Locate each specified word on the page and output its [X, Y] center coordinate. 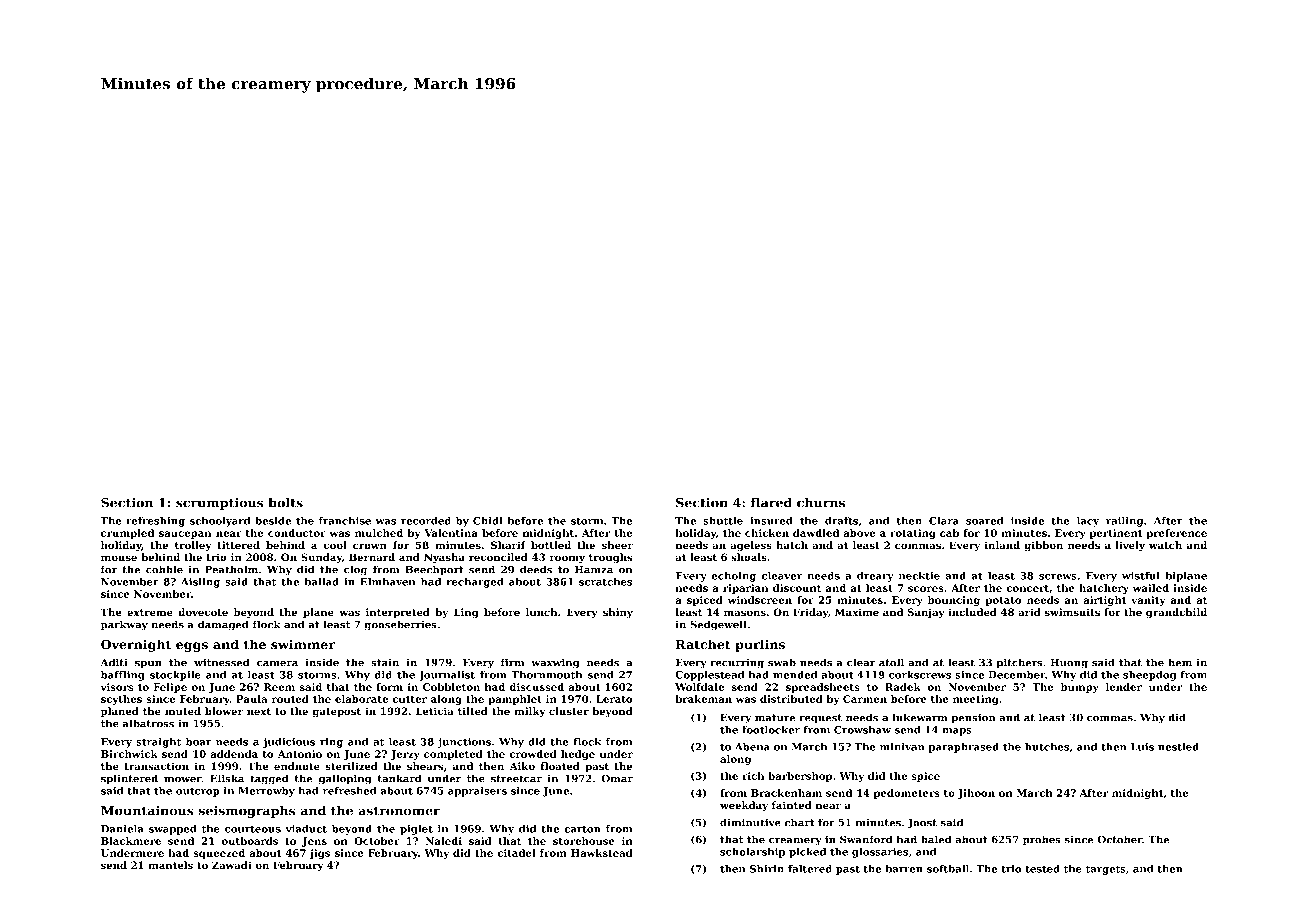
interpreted [398, 613]
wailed [1151, 588]
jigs [319, 854]
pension [973, 719]
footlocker [771, 730]
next [259, 711]
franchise [345, 521]
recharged [475, 583]
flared [771, 502]
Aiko [522, 766]
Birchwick [129, 754]
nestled [1178, 747]
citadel [516, 853]
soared [984, 521]
